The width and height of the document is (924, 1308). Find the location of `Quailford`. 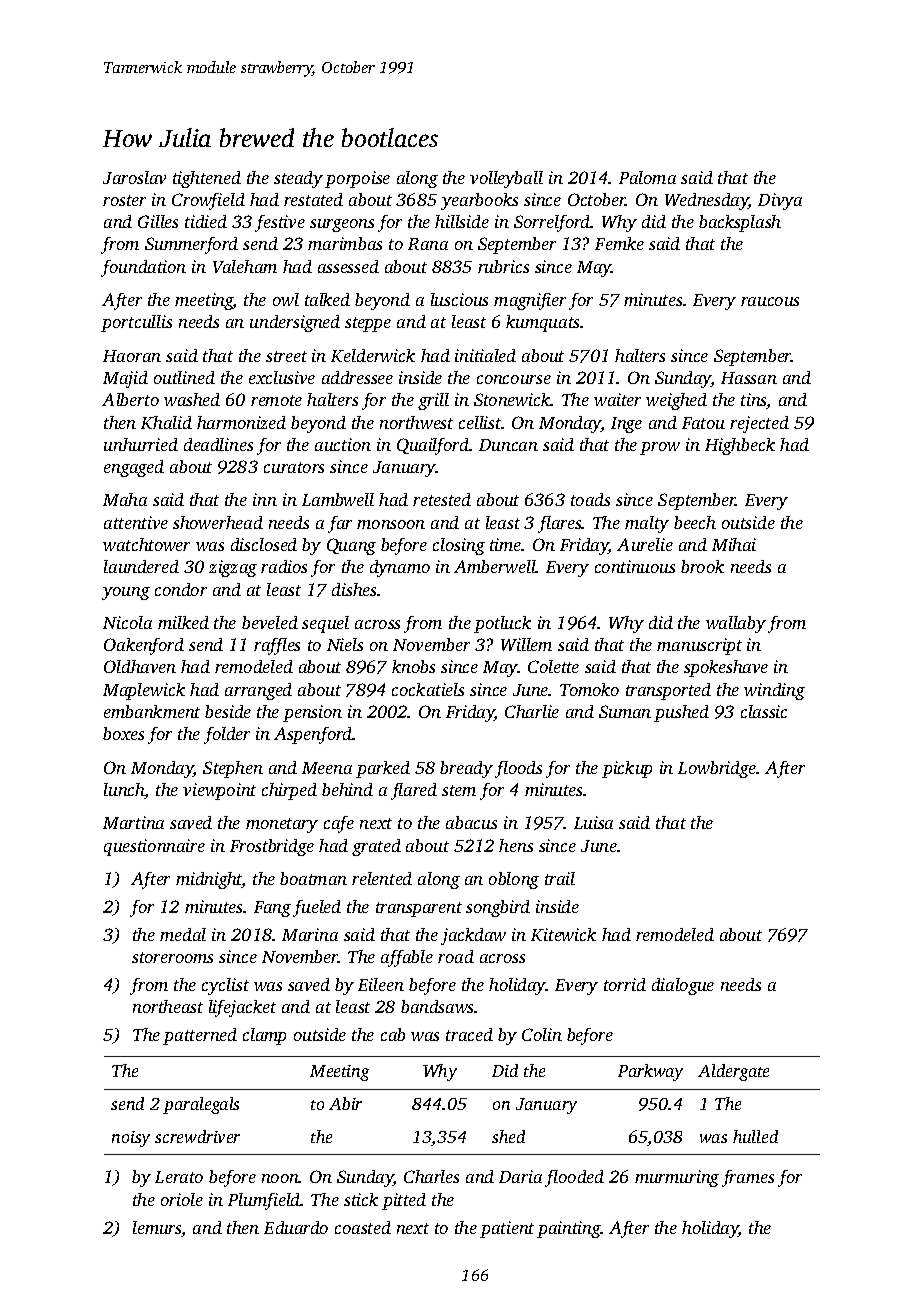

Quailford is located at coordinates (433, 446).
